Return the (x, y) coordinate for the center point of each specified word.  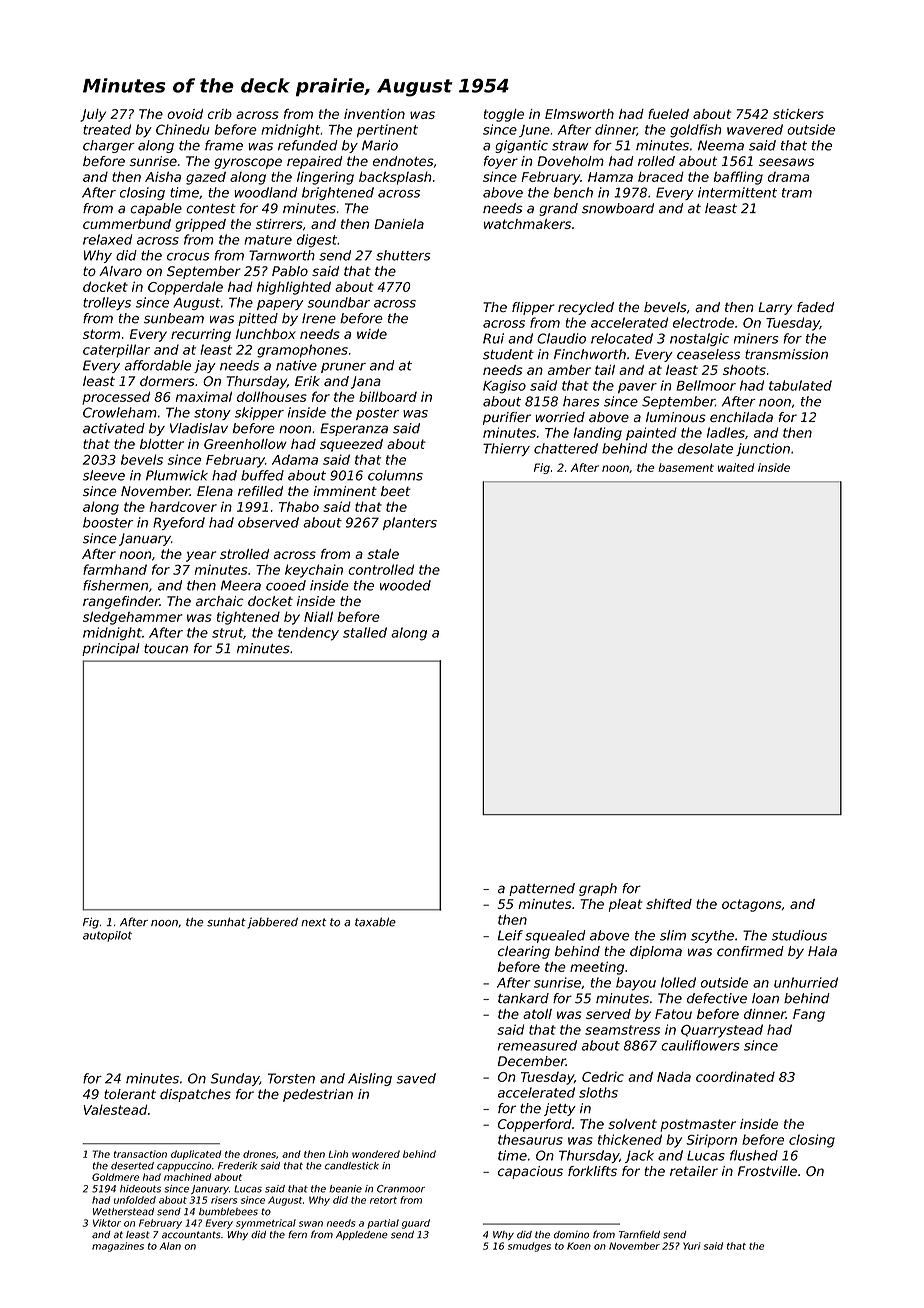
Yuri (692, 1246)
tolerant (130, 1094)
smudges (529, 1247)
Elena (215, 491)
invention (374, 114)
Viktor (107, 1223)
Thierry (506, 449)
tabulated (800, 385)
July (93, 115)
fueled (668, 114)
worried (560, 417)
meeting (597, 968)
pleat (625, 905)
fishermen (115, 585)
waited (736, 467)
